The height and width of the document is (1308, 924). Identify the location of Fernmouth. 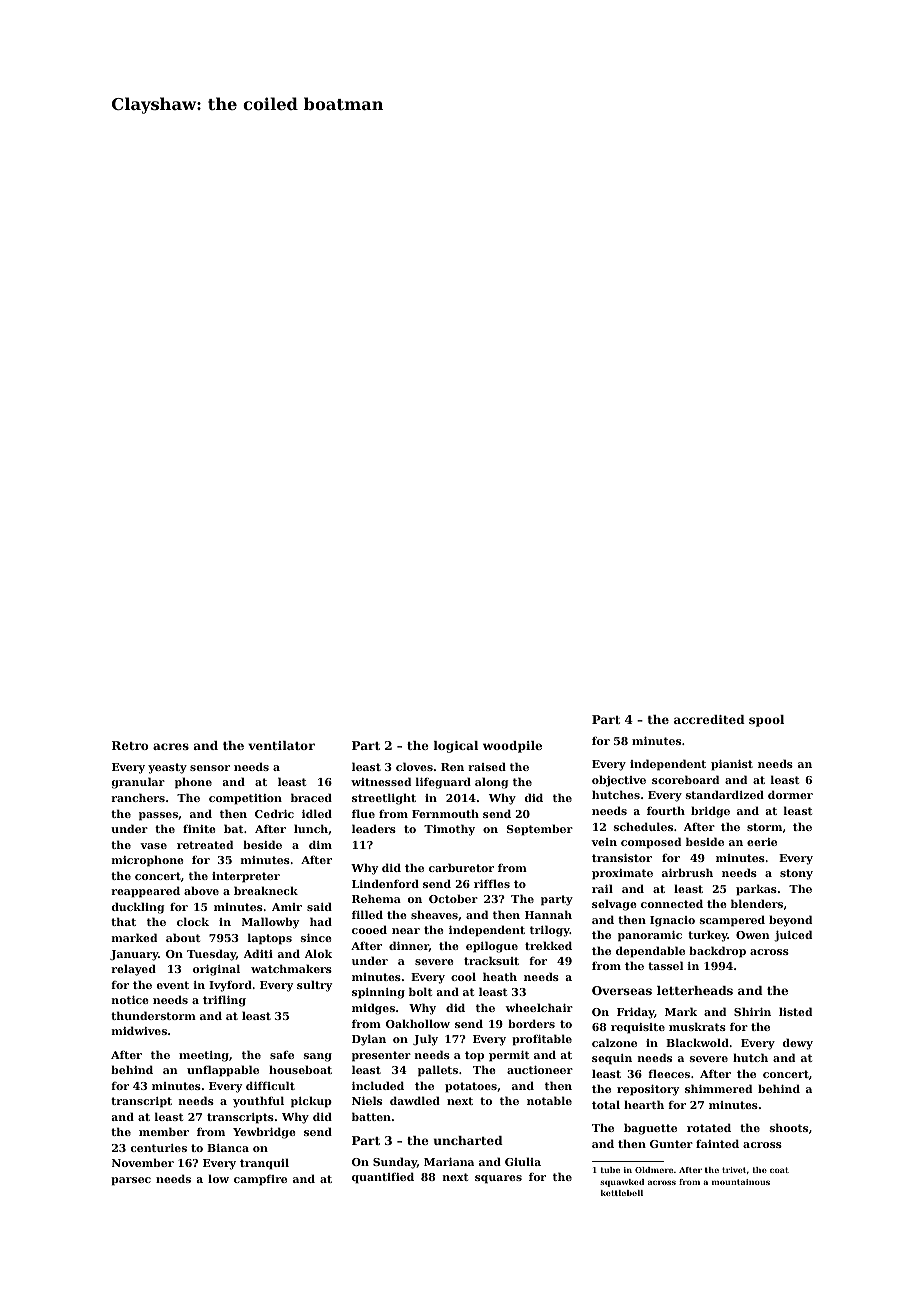
(445, 813).
